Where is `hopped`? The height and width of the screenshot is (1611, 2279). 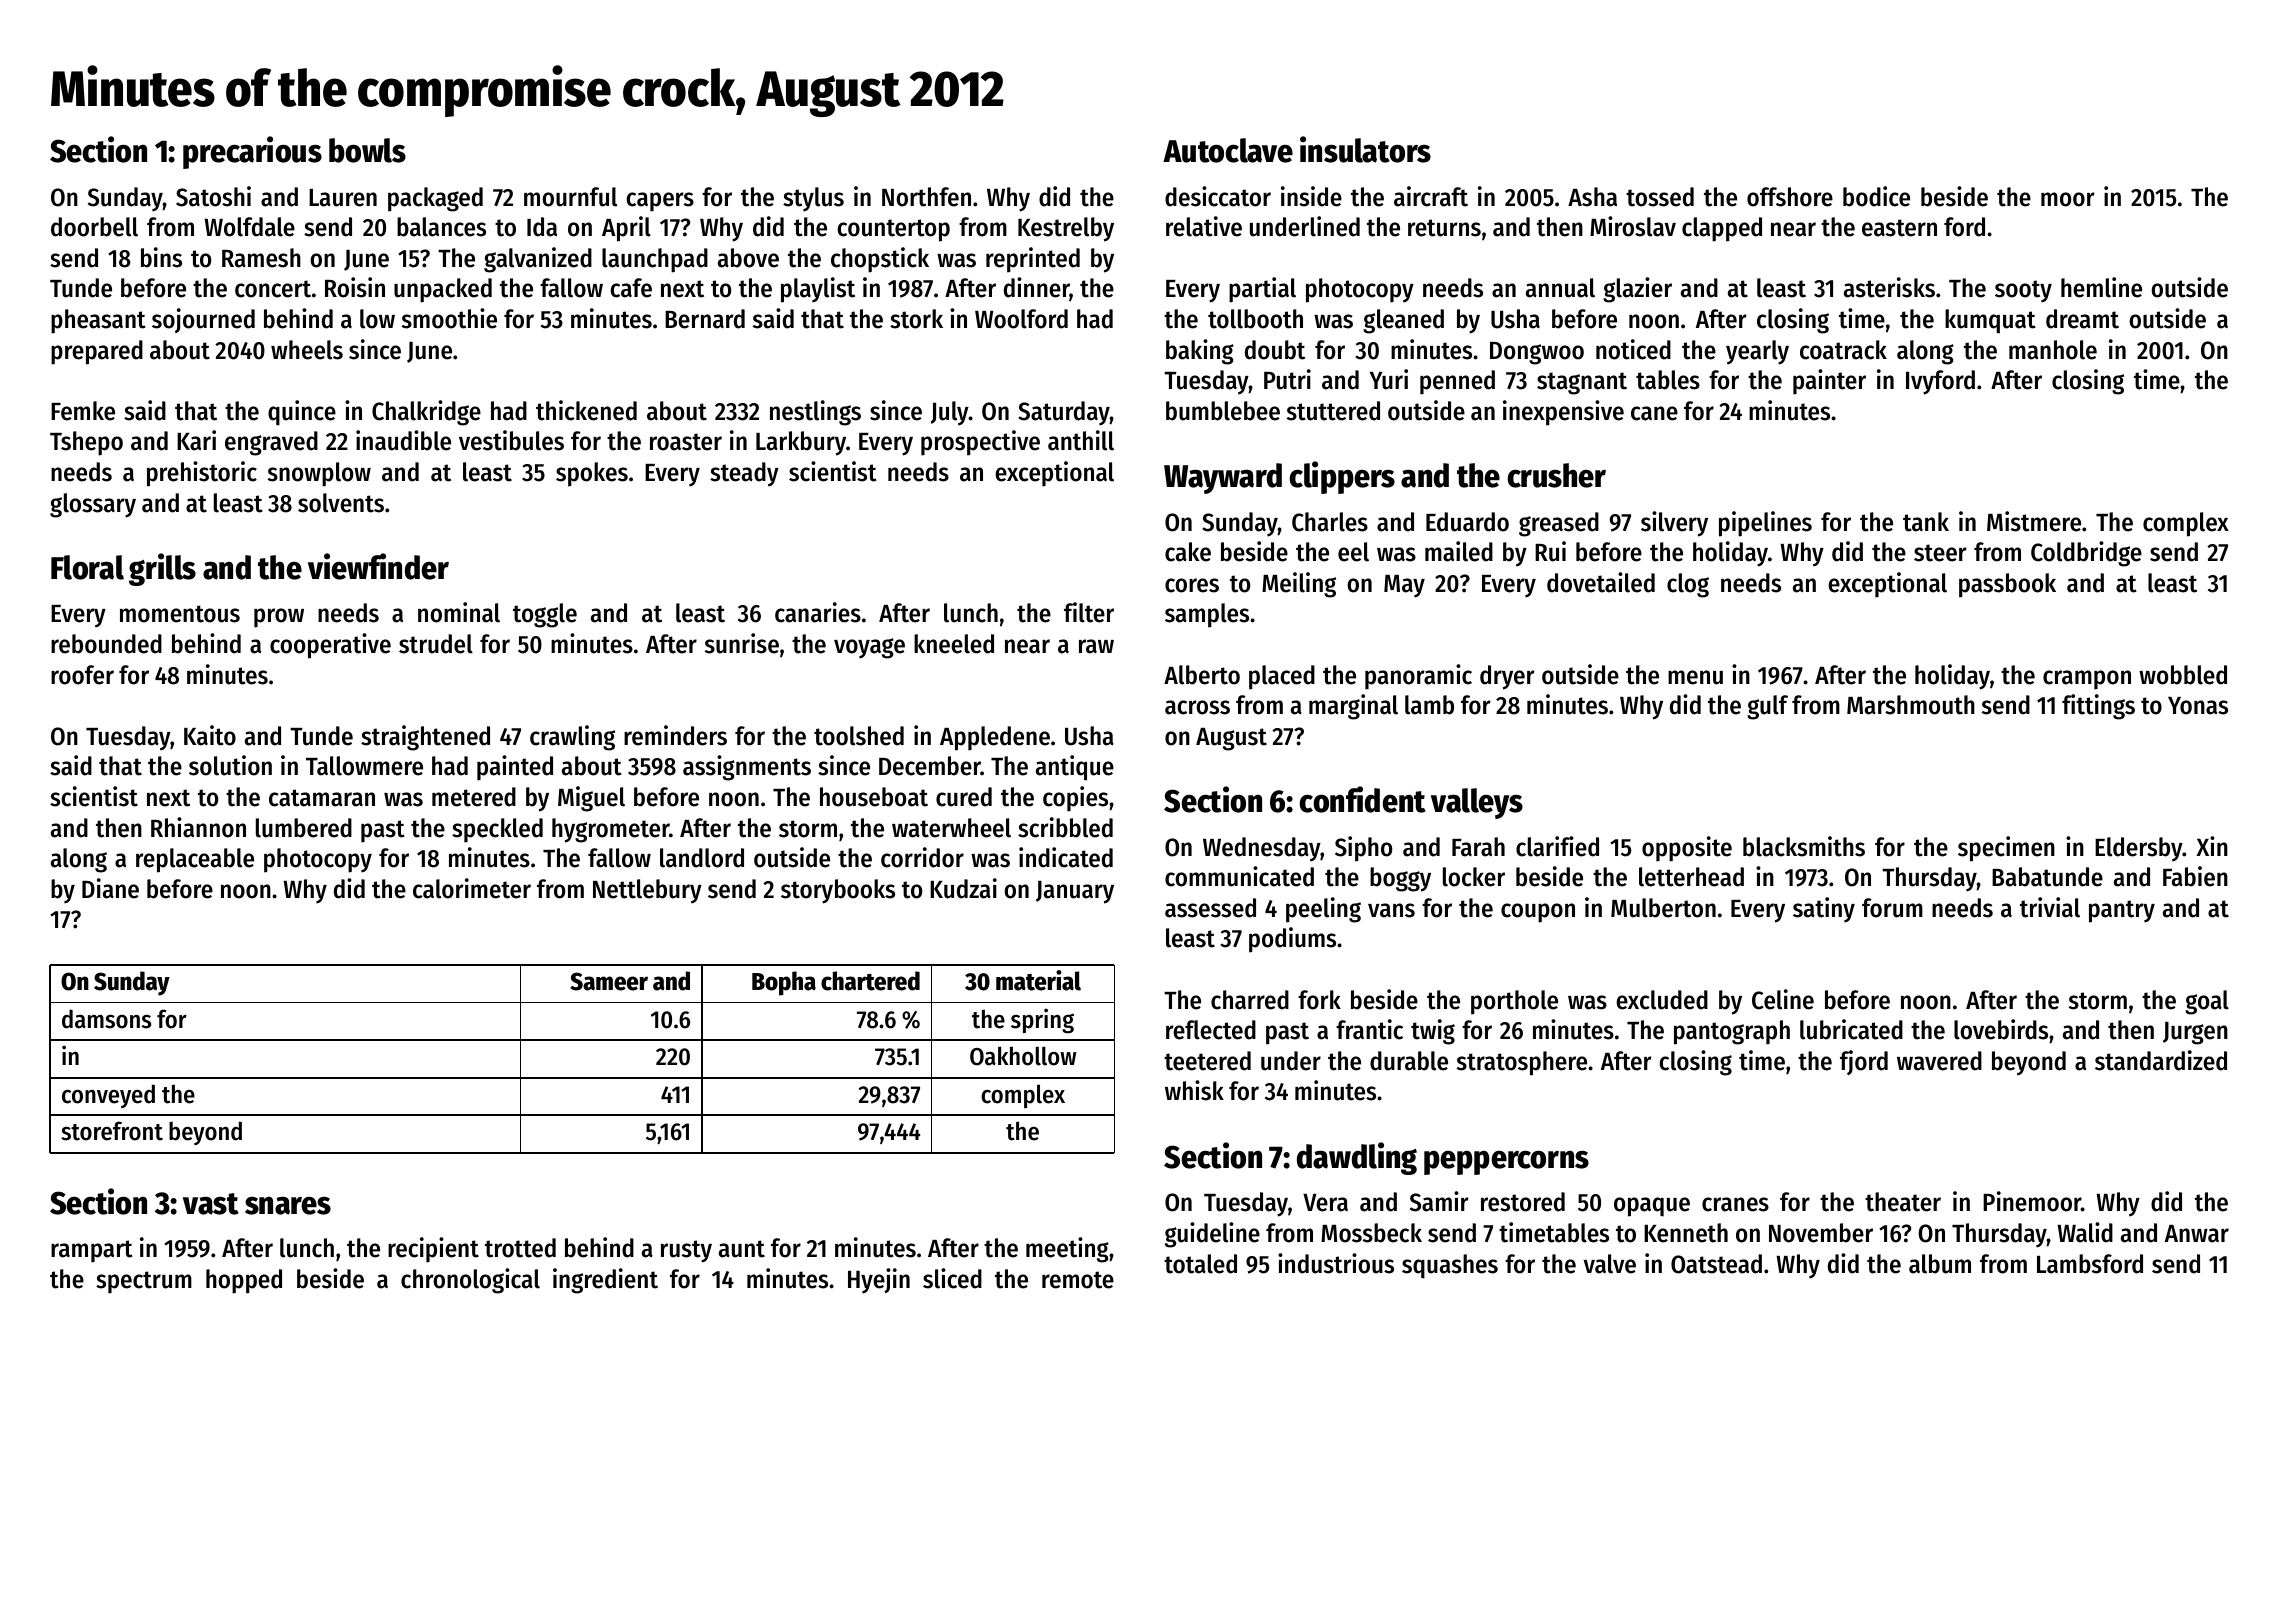
hopped is located at coordinates (244, 1281).
